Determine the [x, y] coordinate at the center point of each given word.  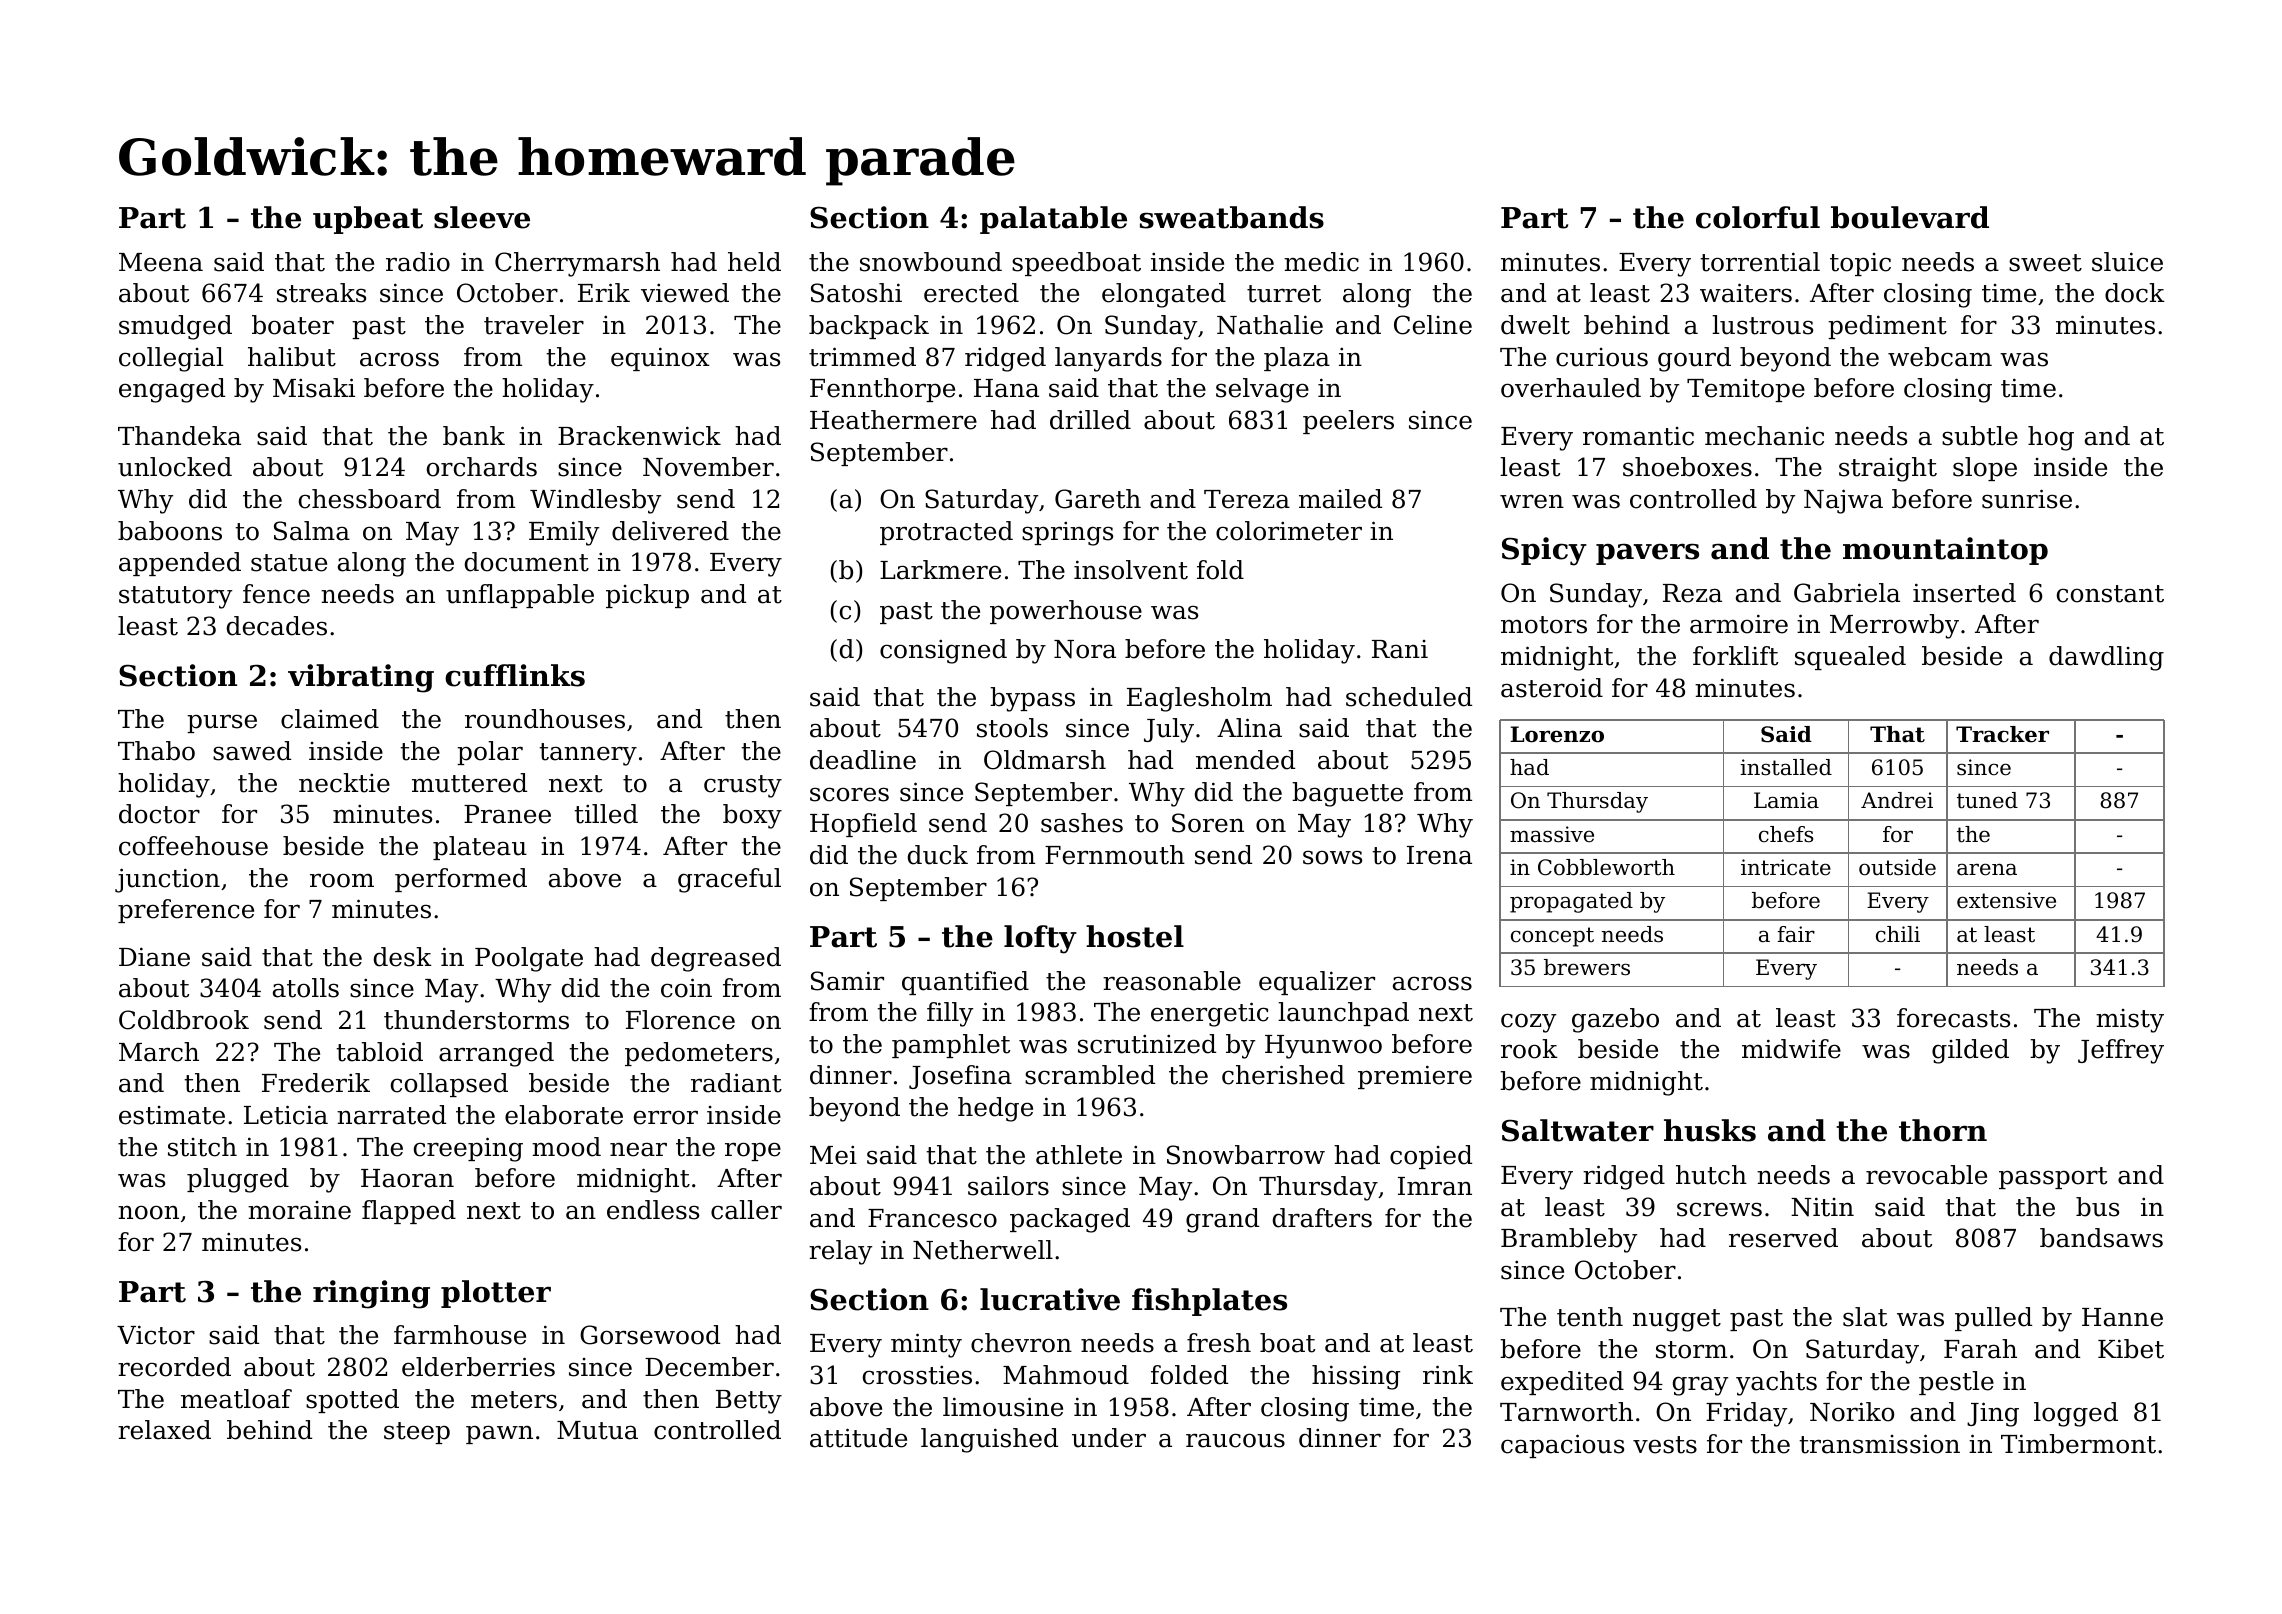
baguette [1347, 794]
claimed [330, 719]
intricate [1786, 867]
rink [1448, 1374]
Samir [847, 981]
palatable [1053, 220]
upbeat [368, 220]
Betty [749, 1402]
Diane [154, 957]
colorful [1758, 217]
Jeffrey [2121, 1051]
